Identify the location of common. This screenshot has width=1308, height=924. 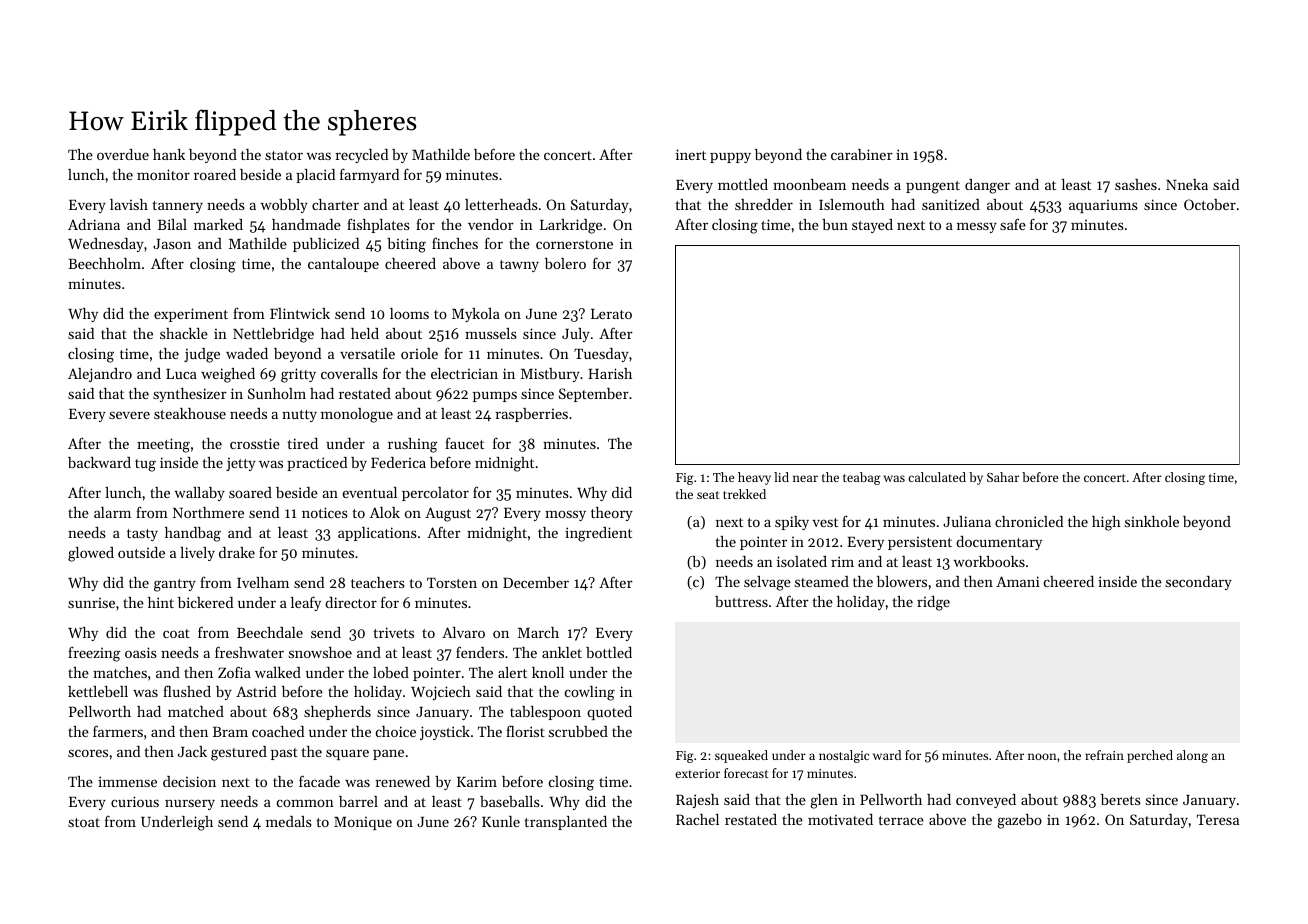
(305, 803).
